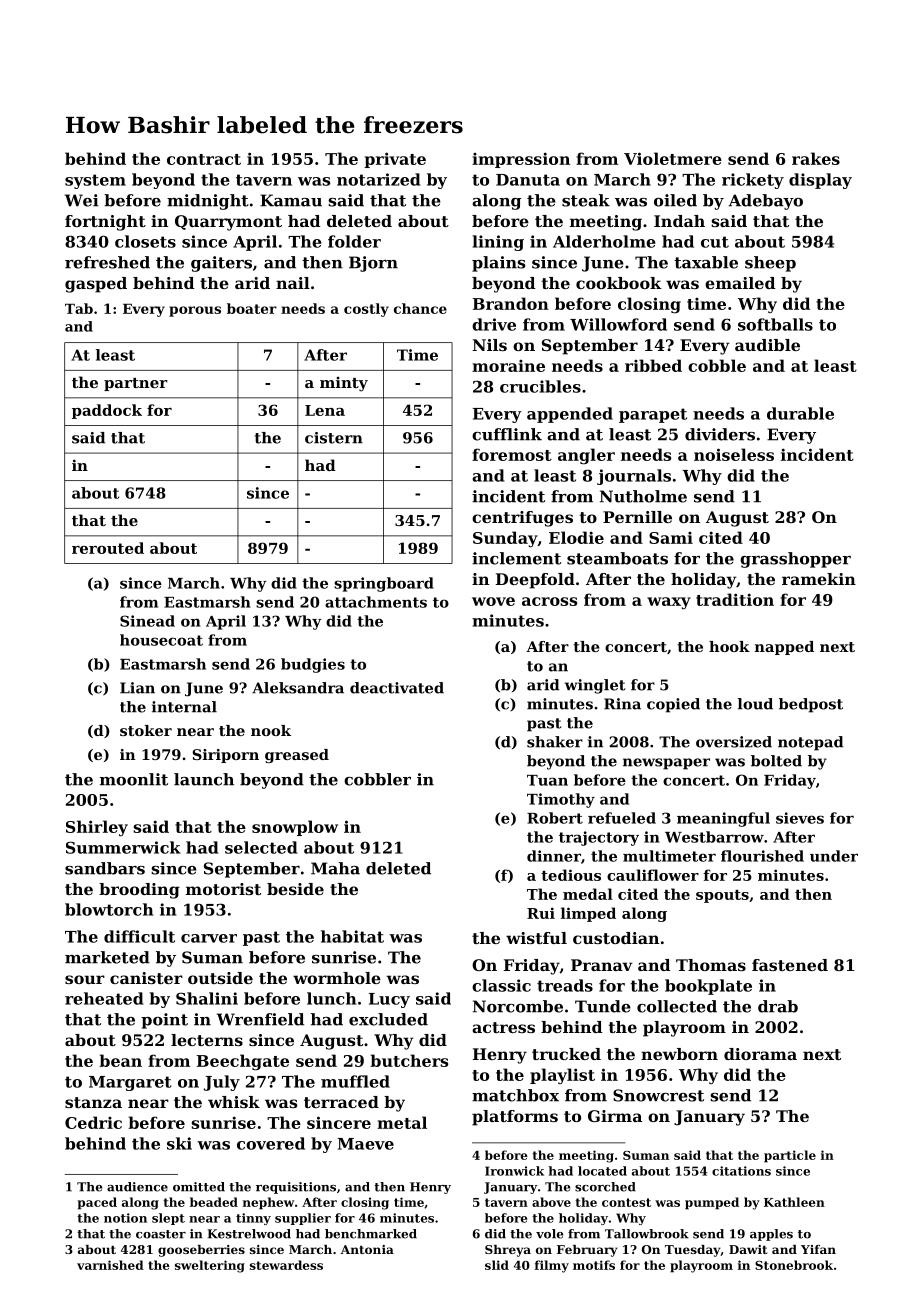  What do you see at coordinates (204, 159) in the document?
I see `contract` at bounding box center [204, 159].
